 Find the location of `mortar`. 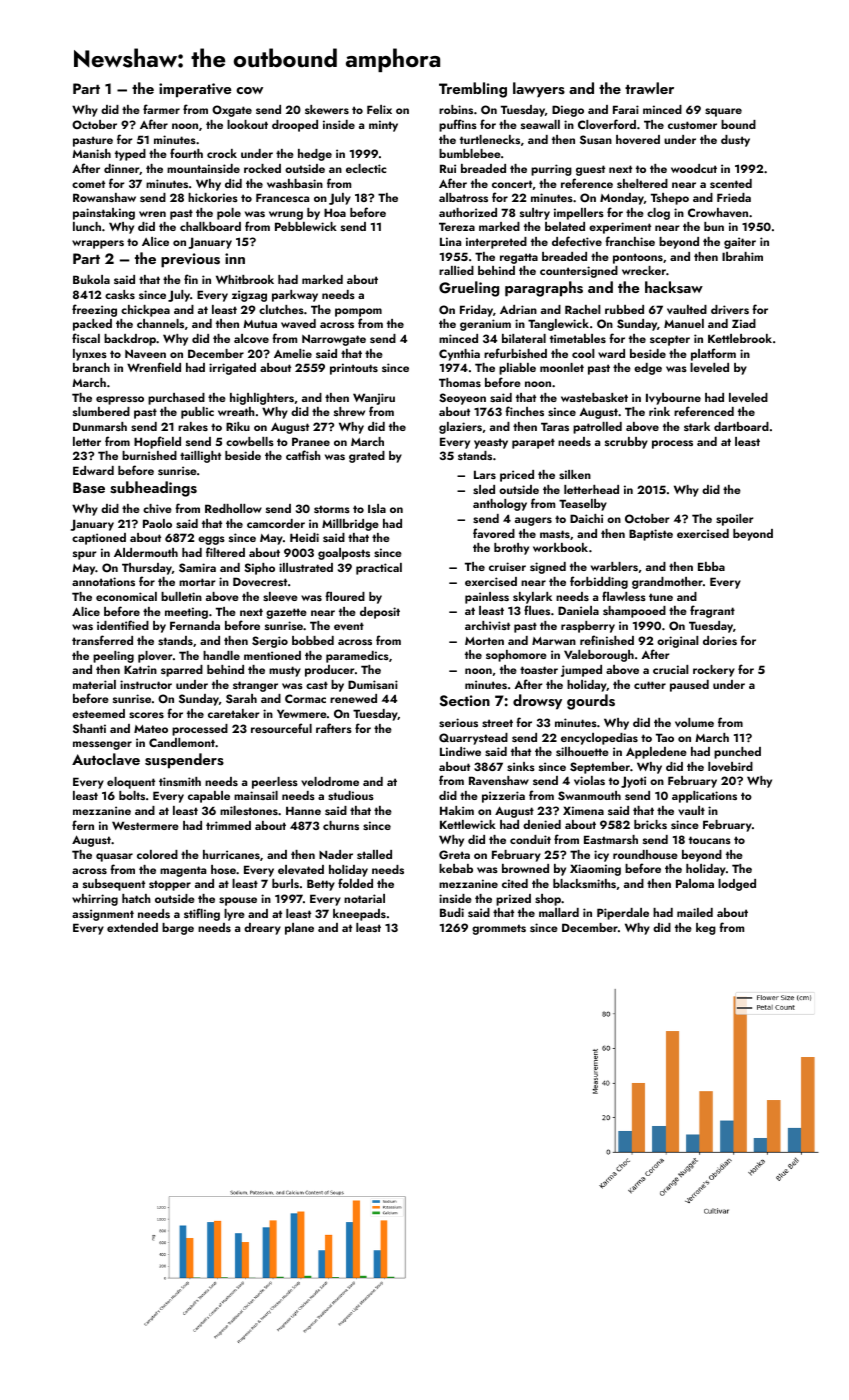

mortar is located at coordinates (197, 582).
